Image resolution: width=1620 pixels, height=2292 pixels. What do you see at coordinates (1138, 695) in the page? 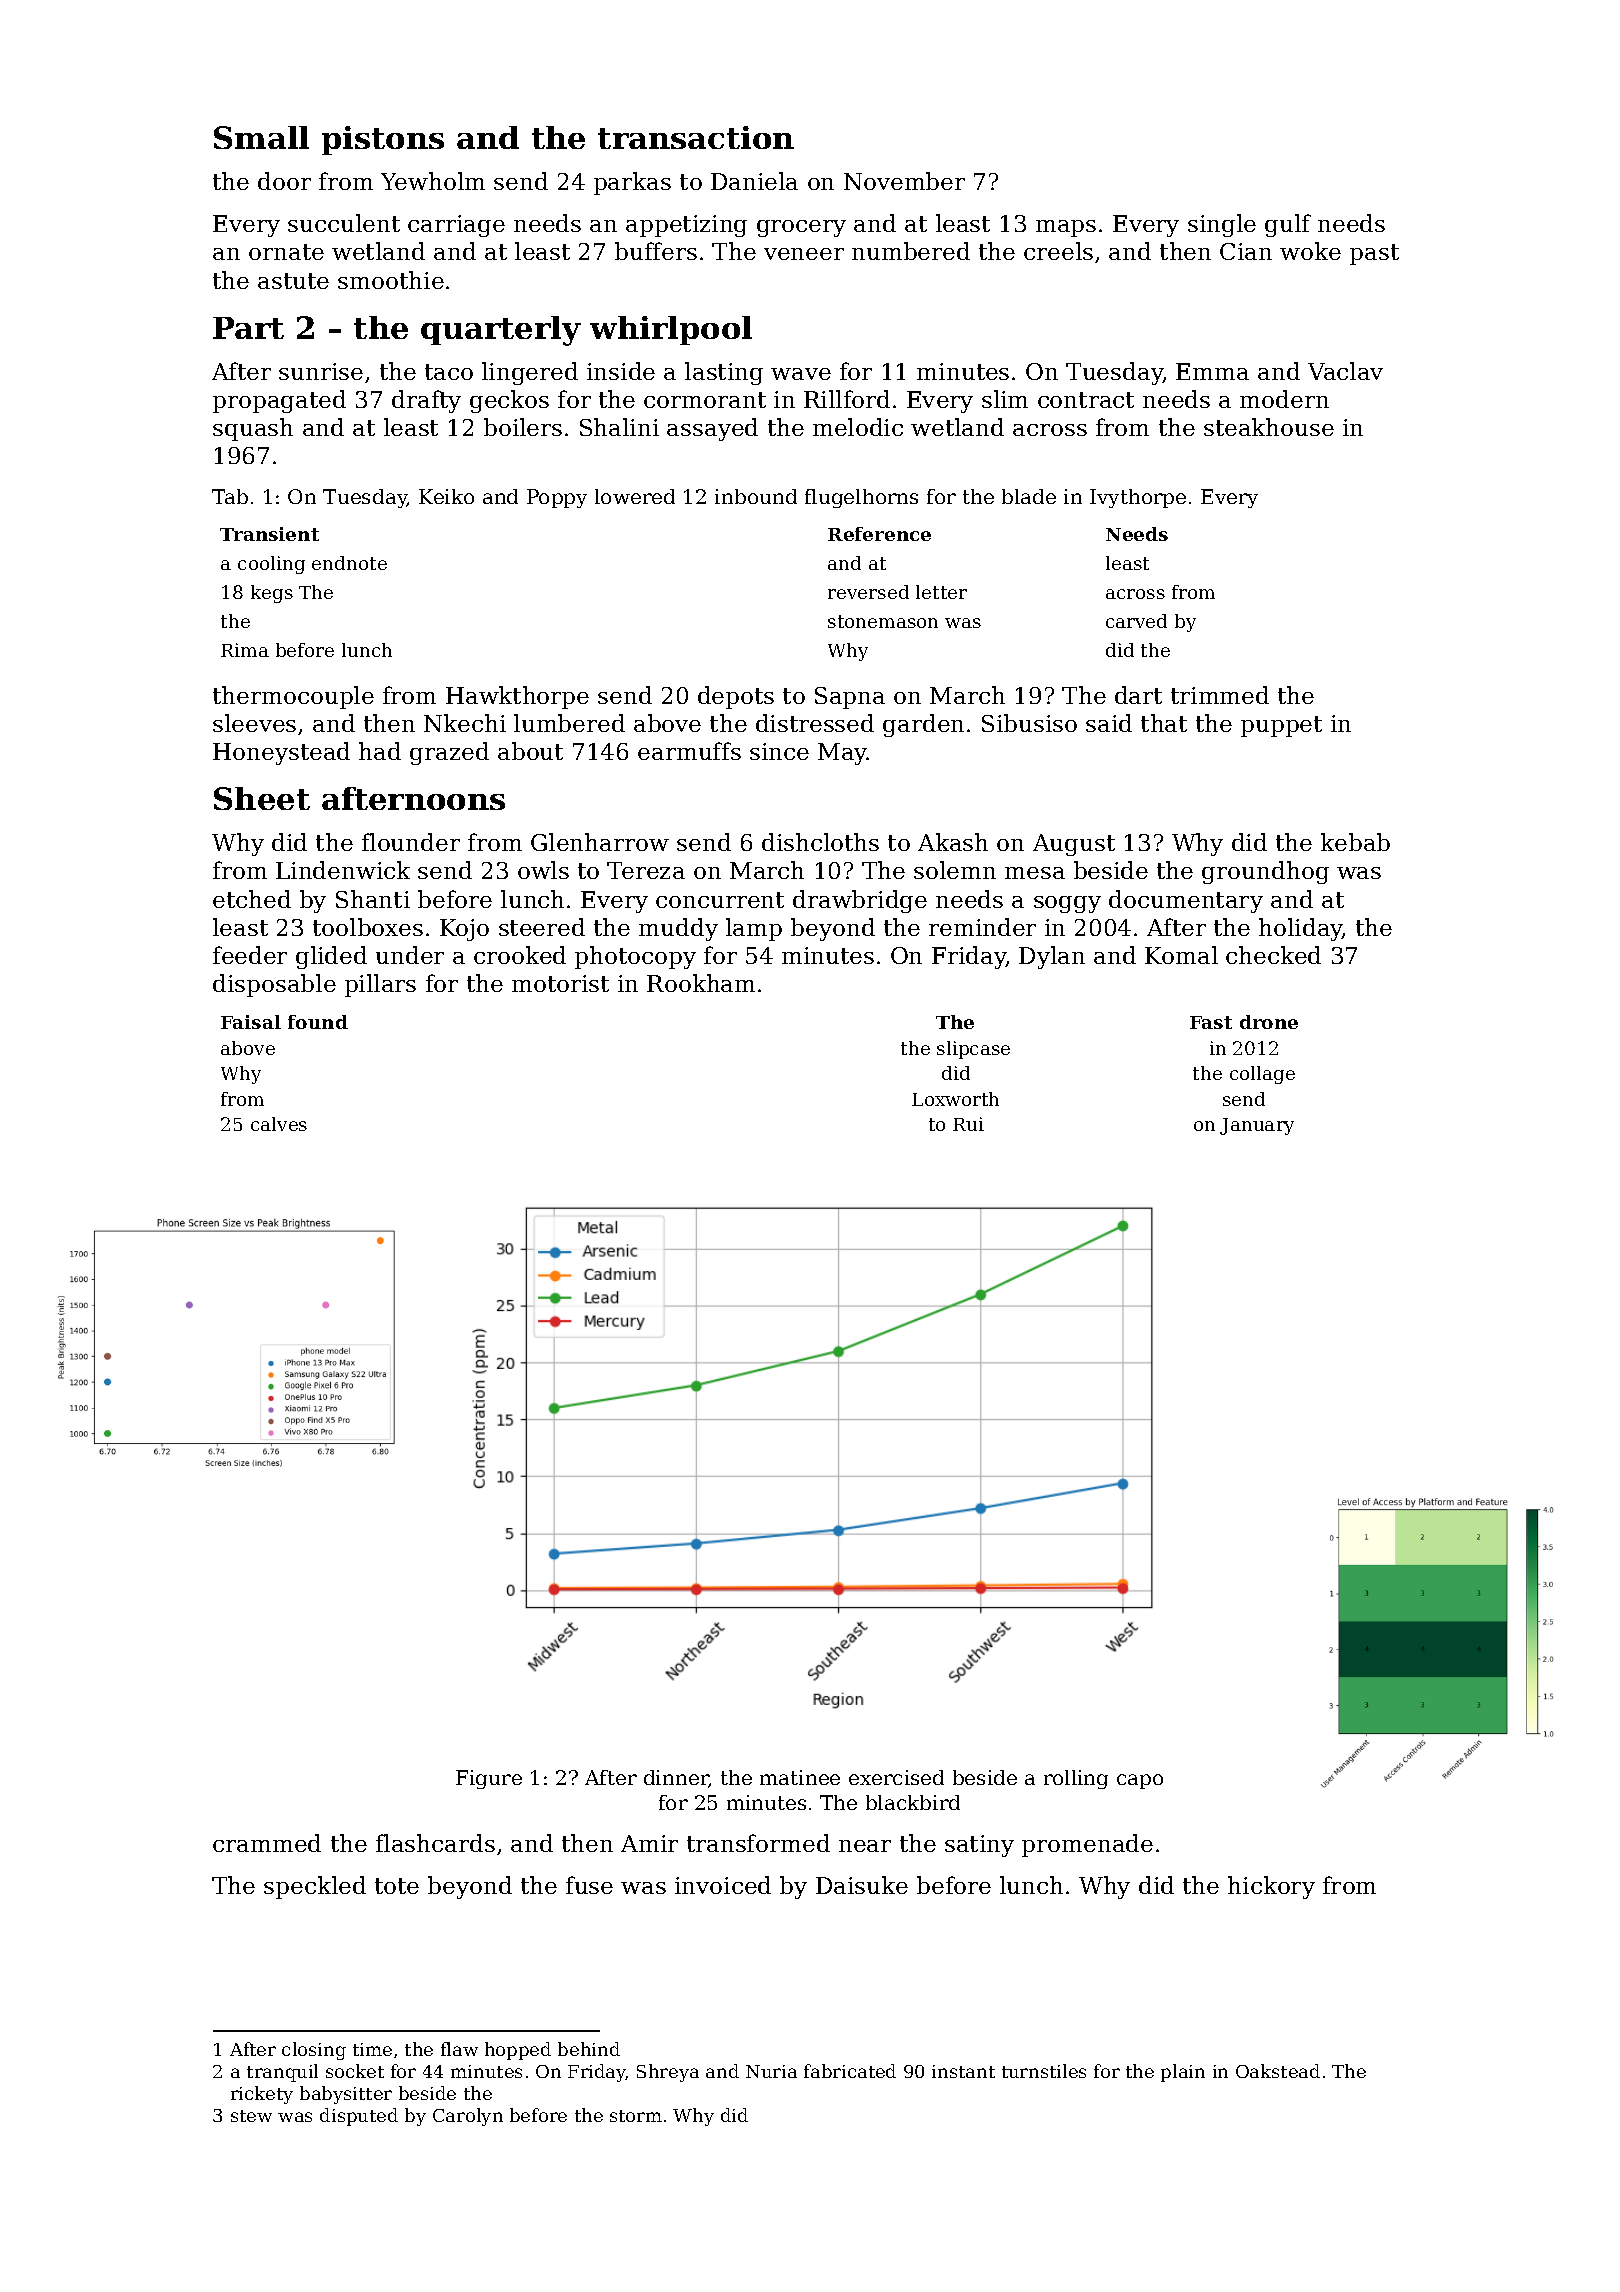
I see `dart` at bounding box center [1138, 695].
